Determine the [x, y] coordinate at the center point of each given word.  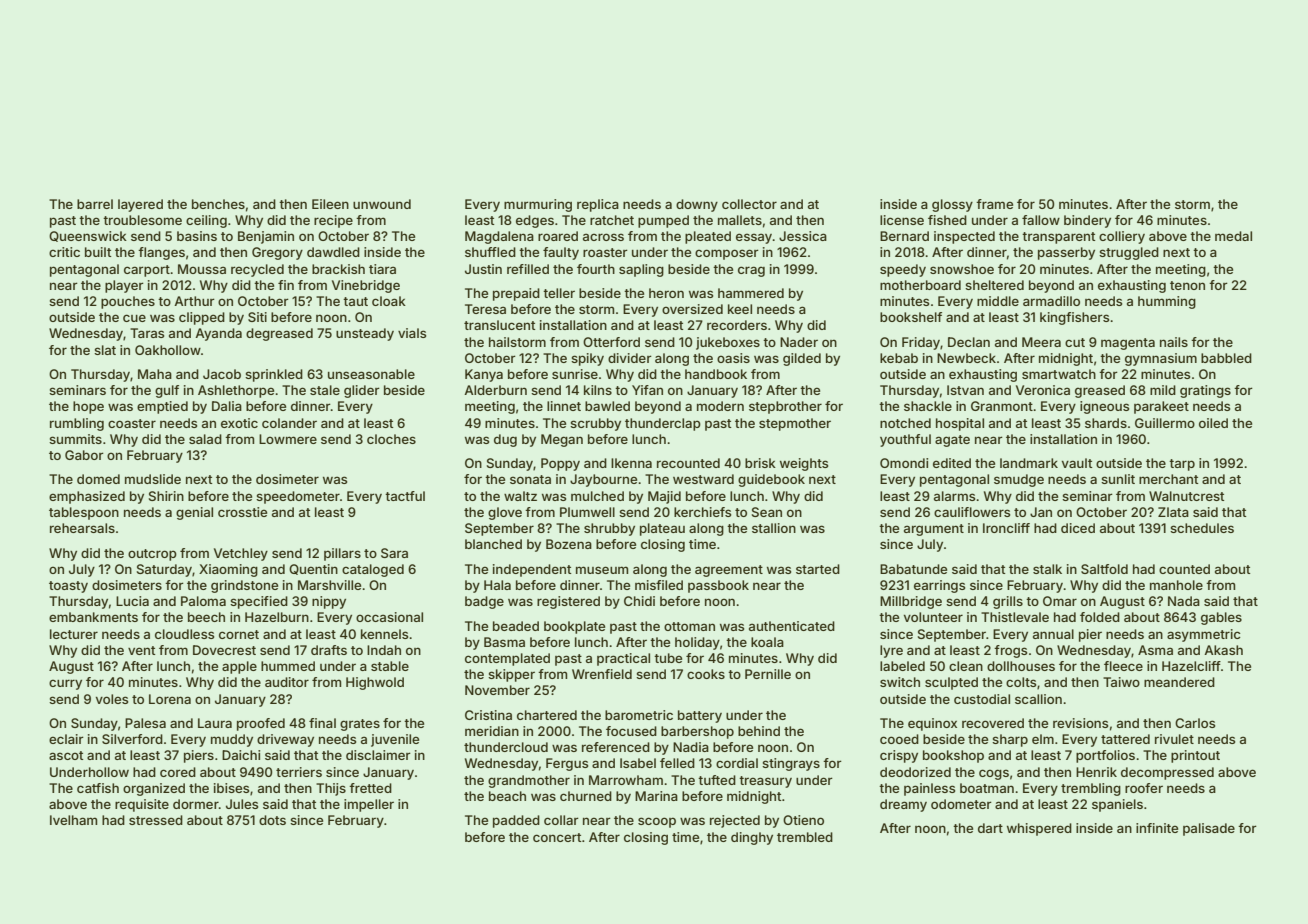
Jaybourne [603, 480]
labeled [902, 666]
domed [98, 479]
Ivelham [73, 820]
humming [1167, 302]
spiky [587, 359]
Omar [1060, 601]
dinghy [752, 838]
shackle [928, 406]
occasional [389, 617]
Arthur [194, 301]
